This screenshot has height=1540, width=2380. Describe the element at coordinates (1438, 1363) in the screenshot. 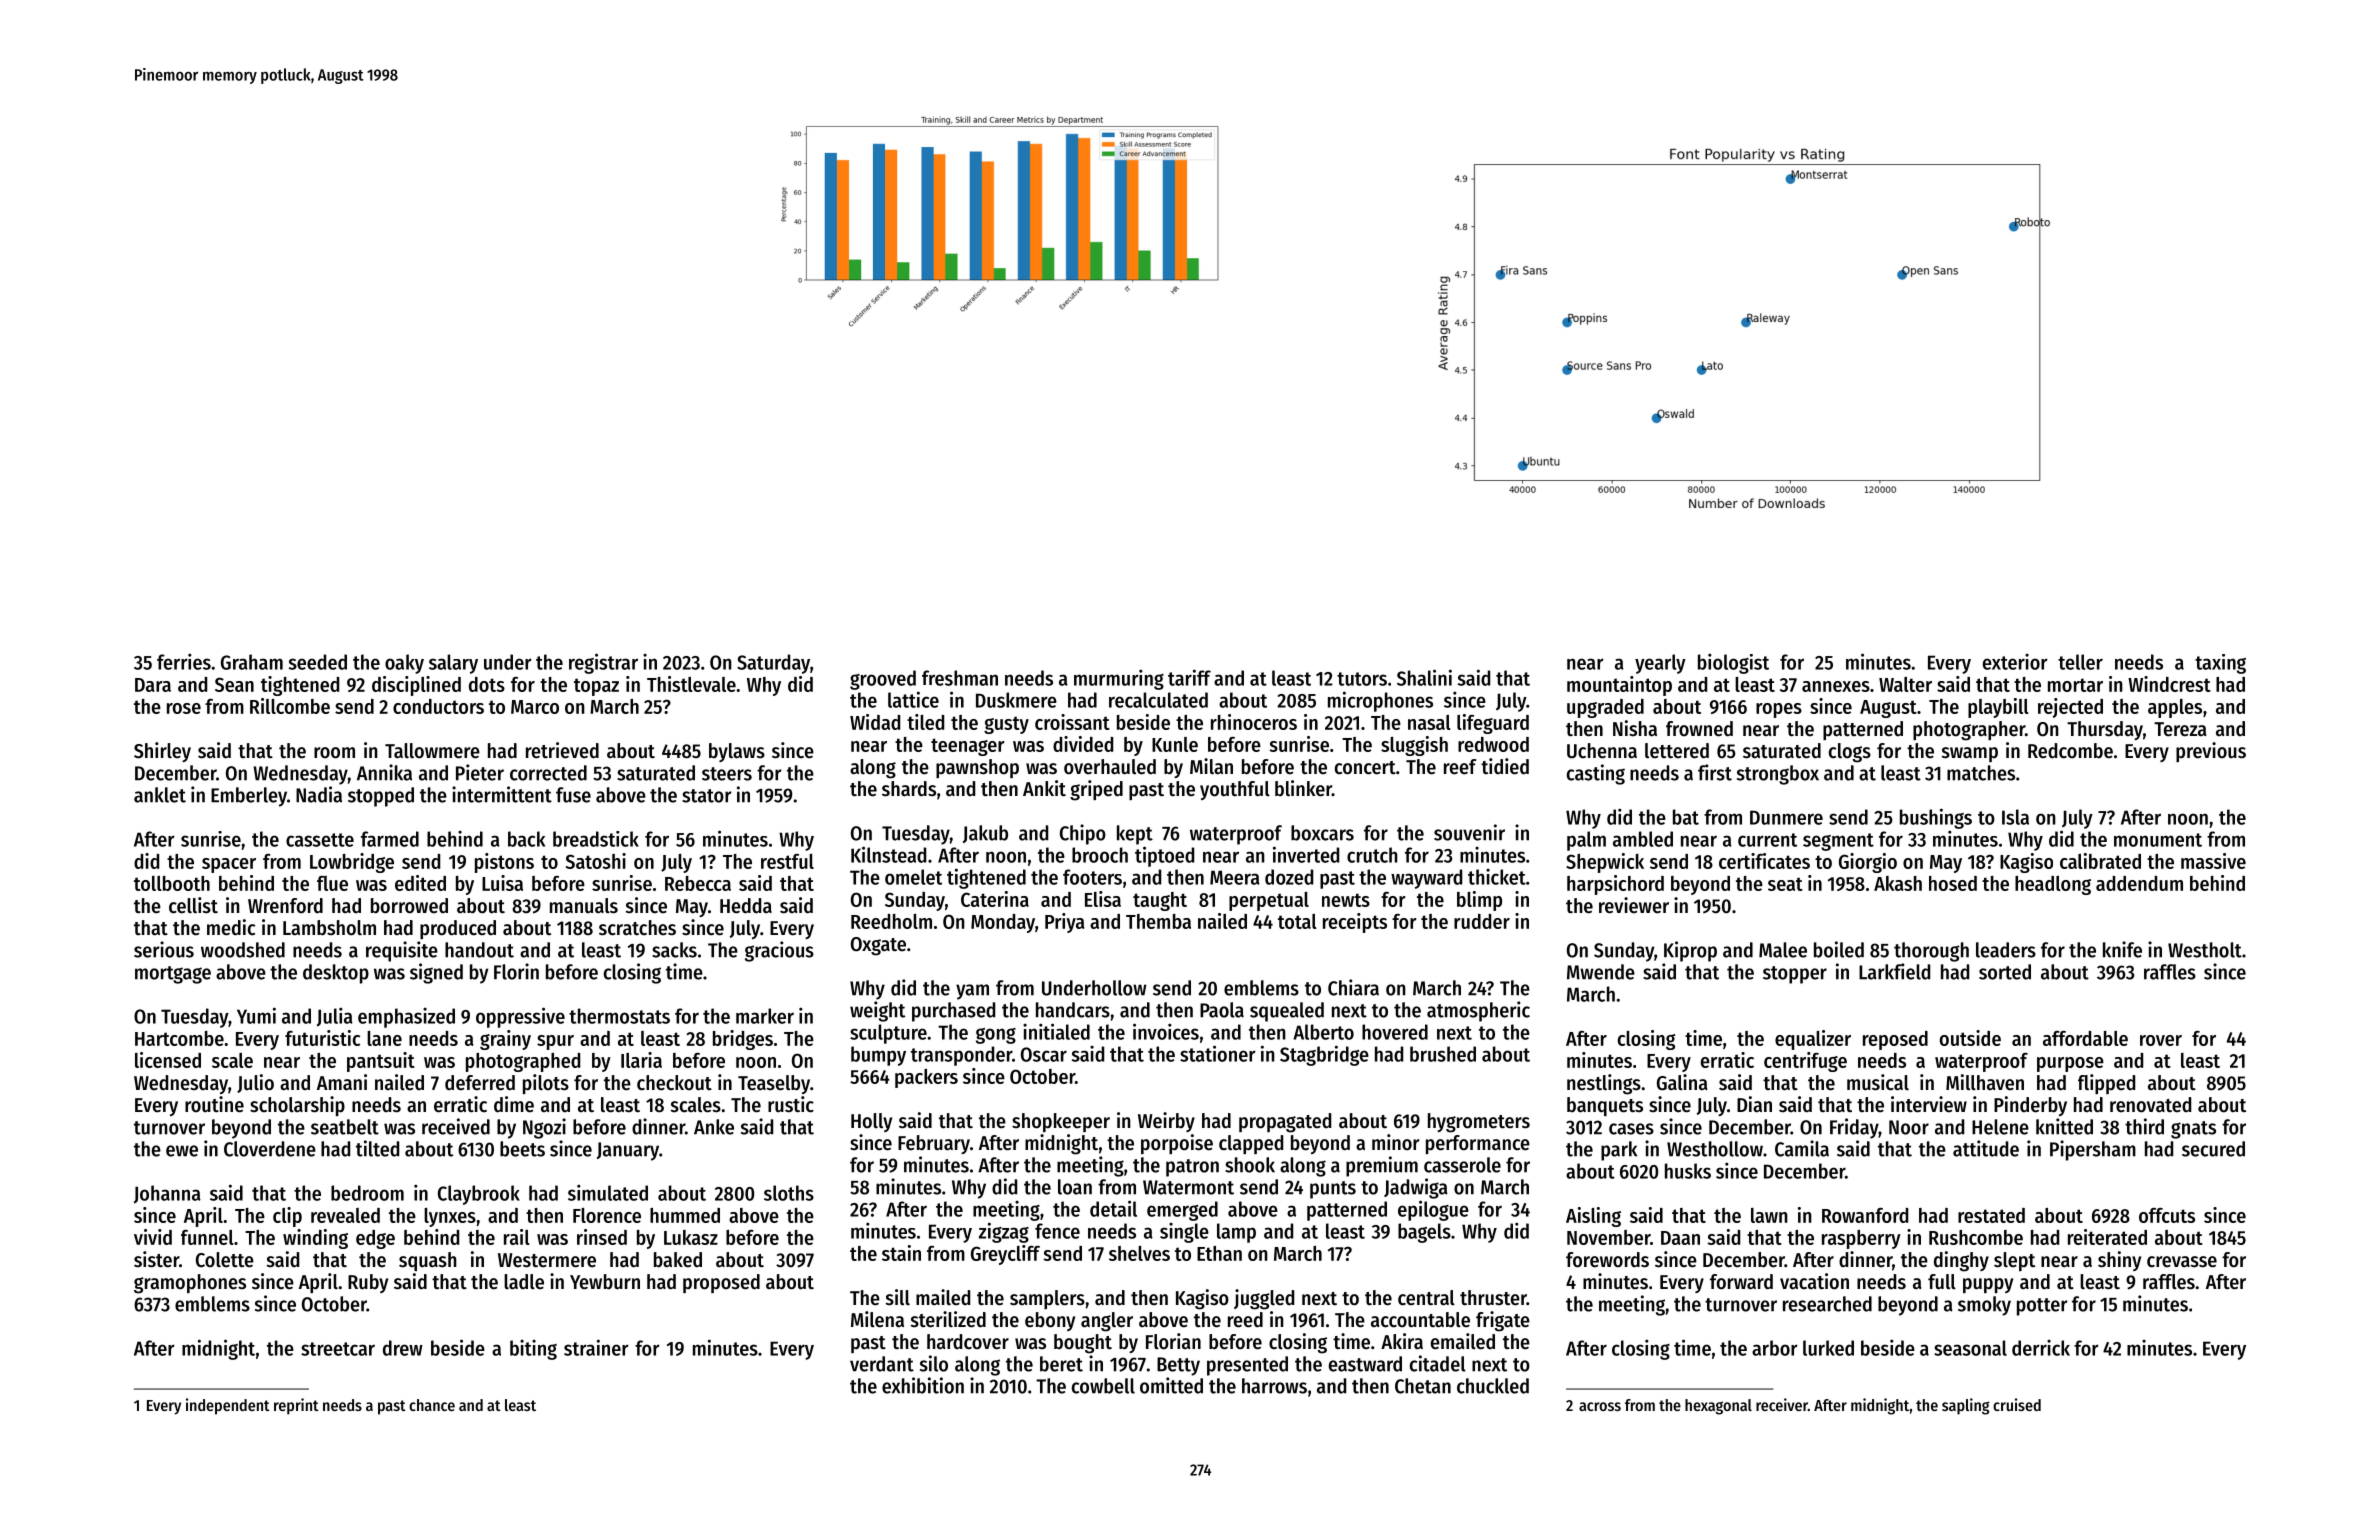

I see `citadel` at that location.
